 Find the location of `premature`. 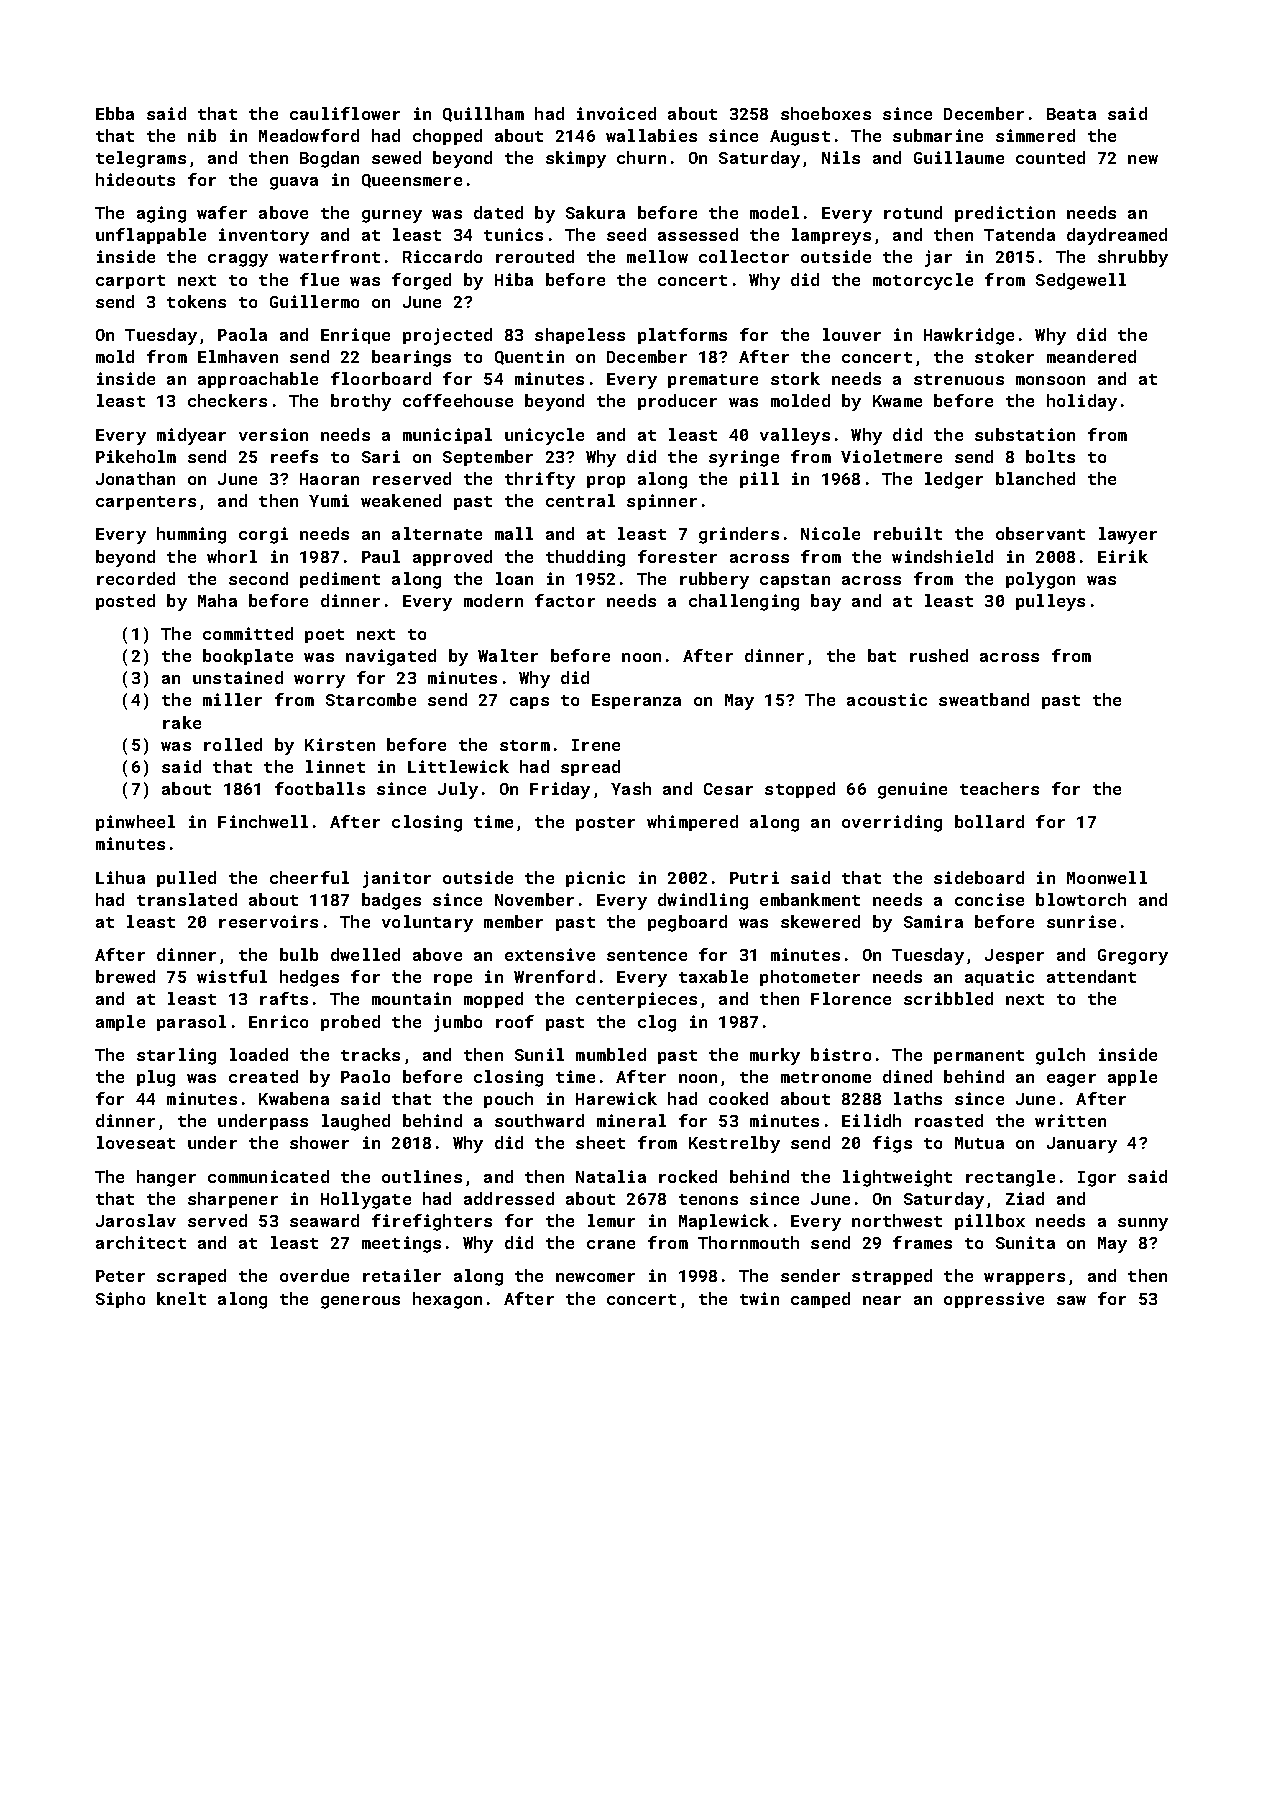

premature is located at coordinates (713, 381).
